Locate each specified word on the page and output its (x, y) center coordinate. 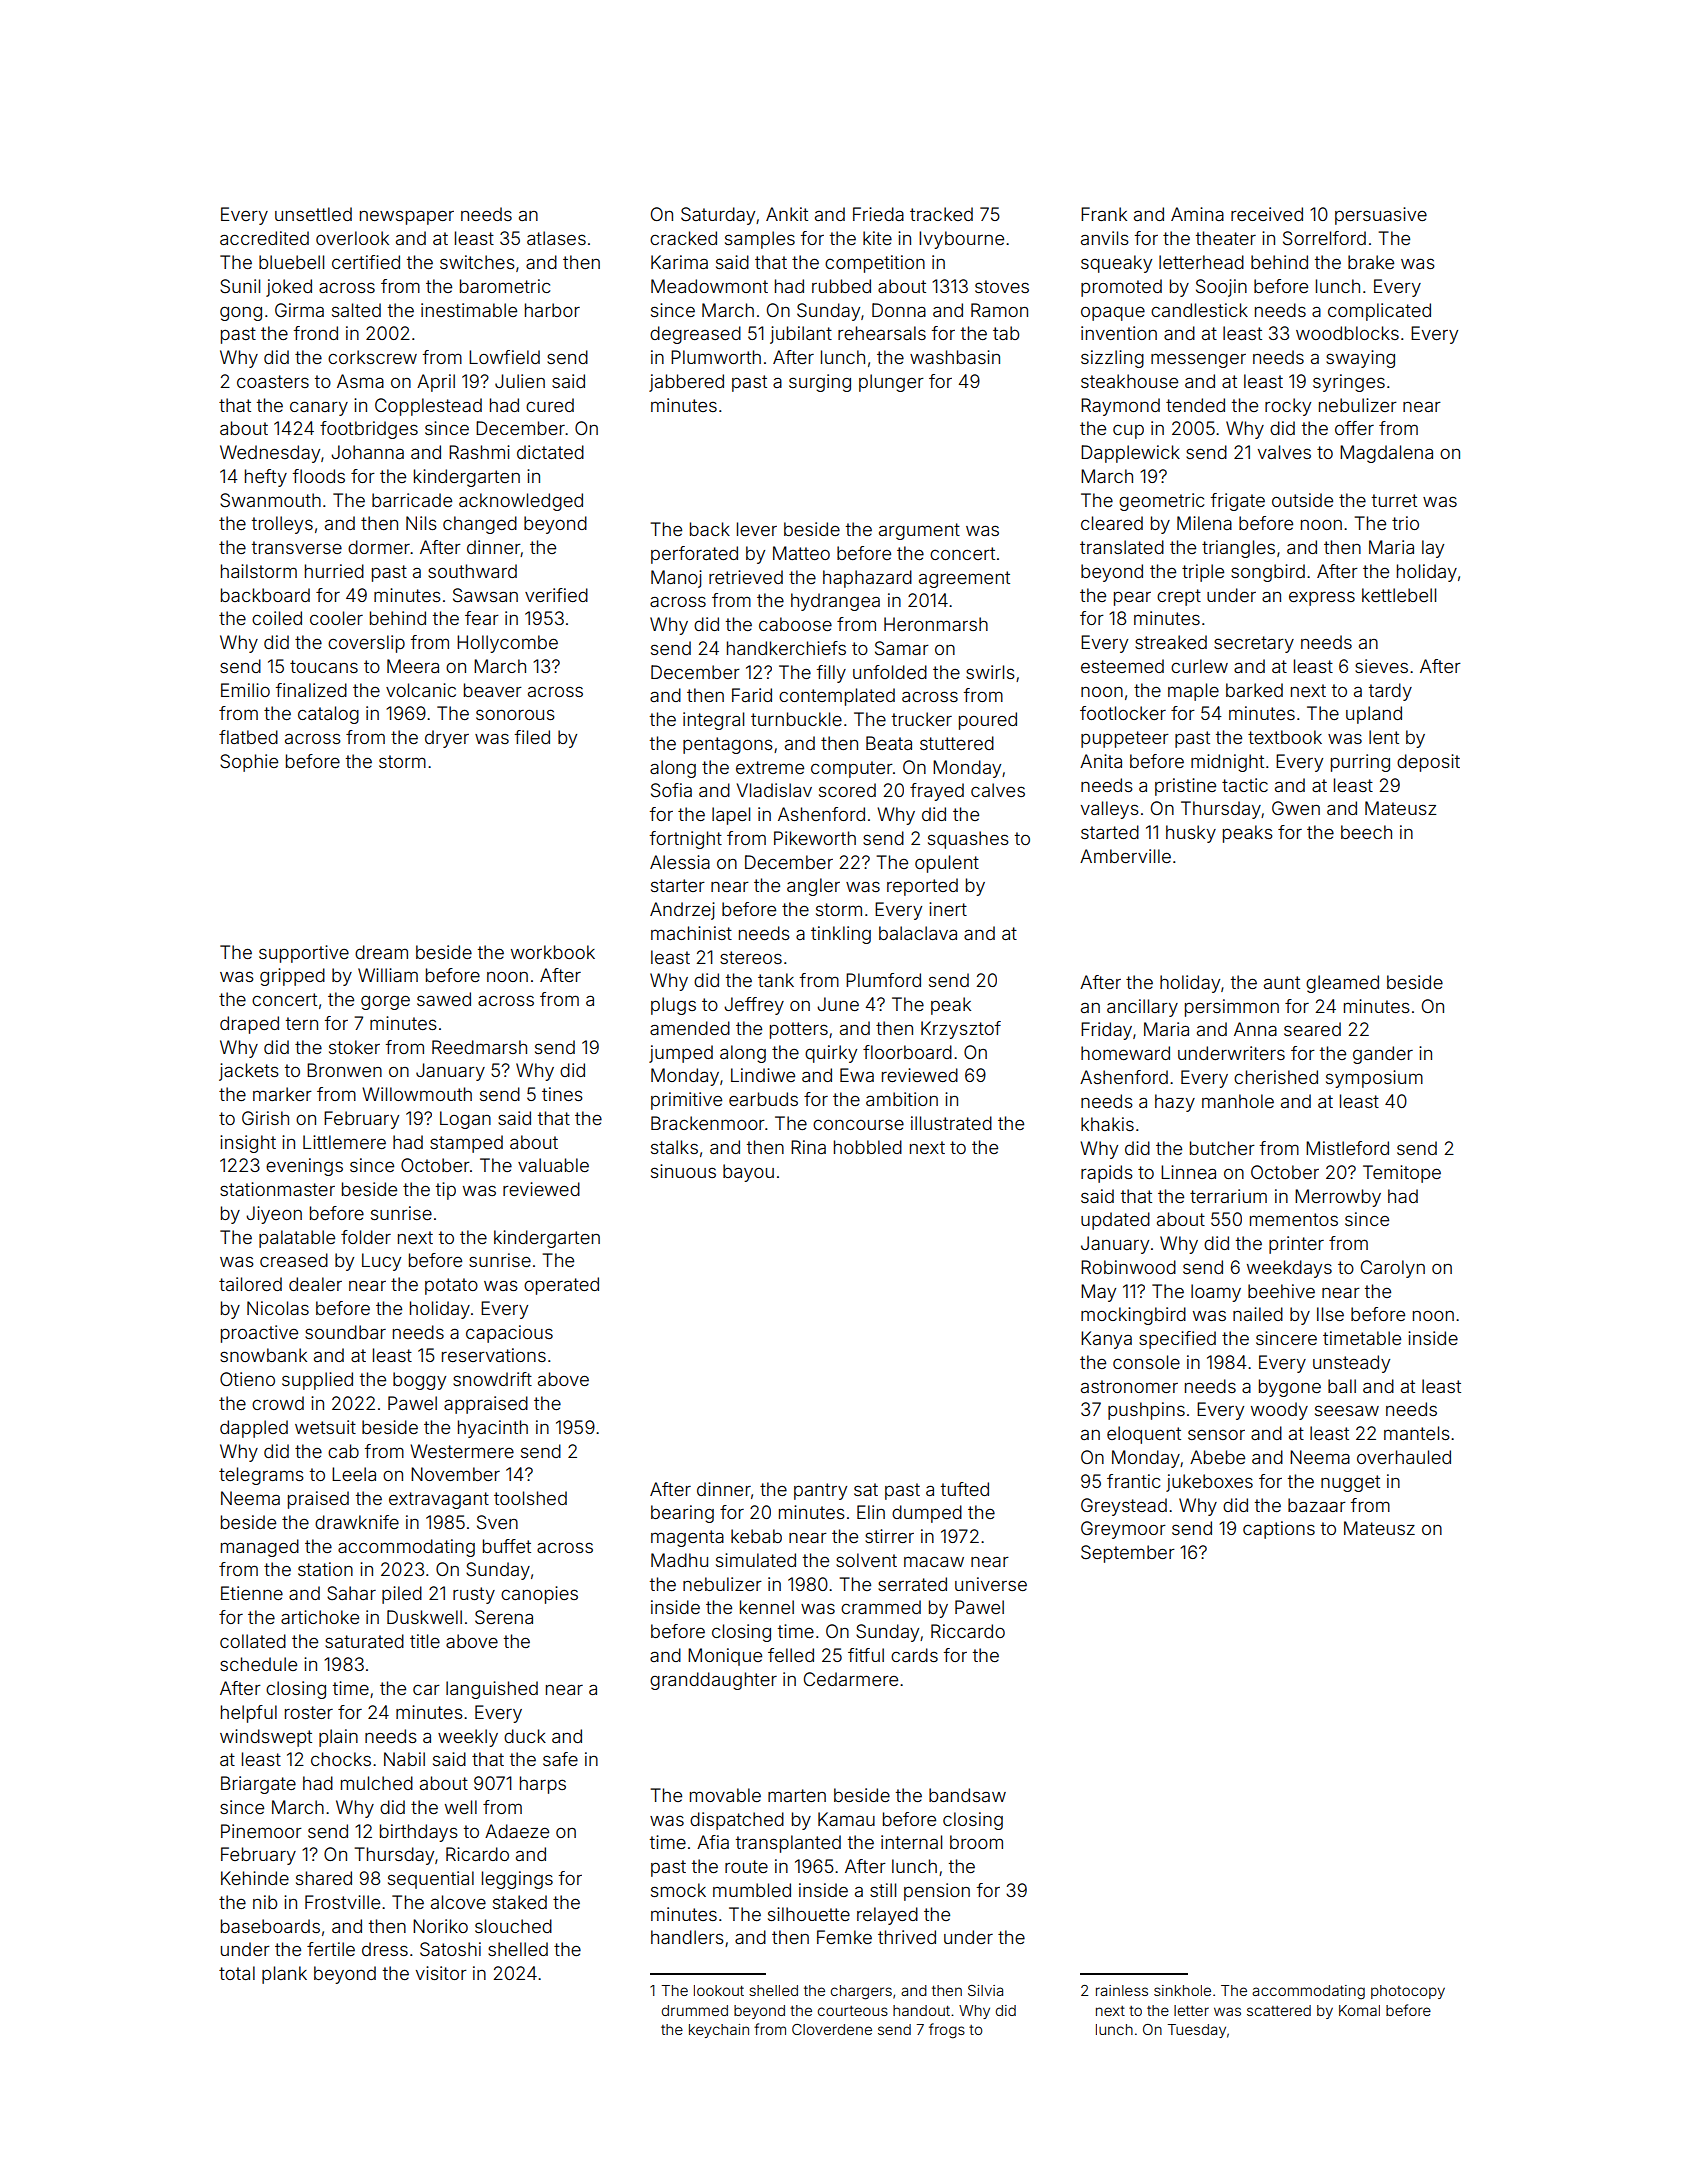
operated (561, 1286)
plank (284, 1975)
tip (446, 1191)
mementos (1294, 1219)
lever (757, 529)
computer (852, 769)
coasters (273, 381)
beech (1366, 832)
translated (1122, 547)
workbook (553, 952)
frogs (947, 2031)
